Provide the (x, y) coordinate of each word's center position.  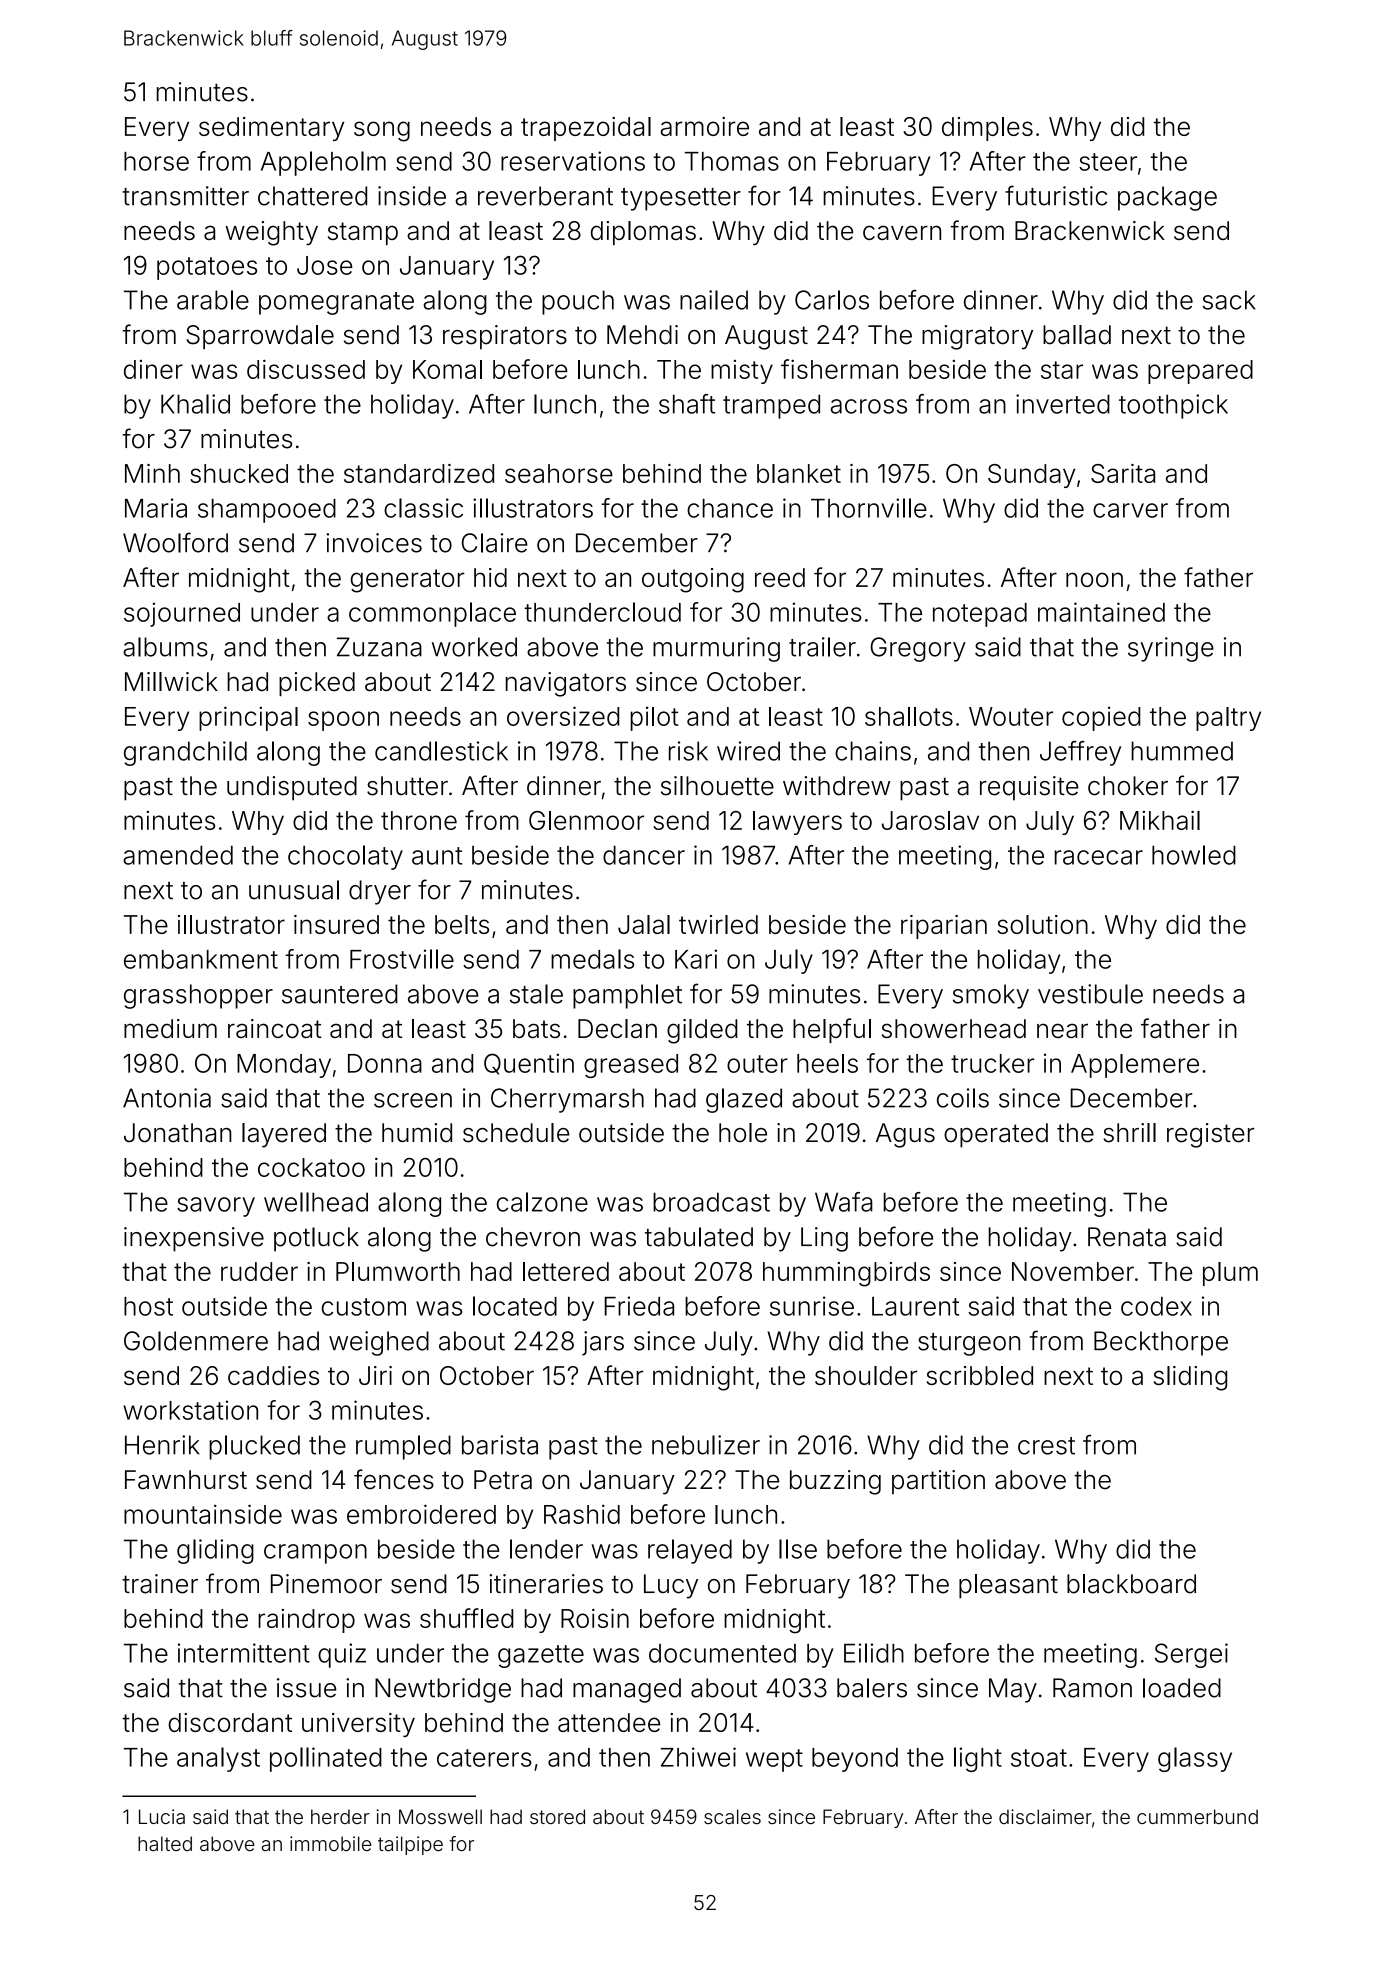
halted (165, 1843)
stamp (363, 233)
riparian (944, 927)
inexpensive (194, 1239)
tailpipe (410, 1845)
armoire (705, 126)
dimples (987, 129)
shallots (909, 716)
